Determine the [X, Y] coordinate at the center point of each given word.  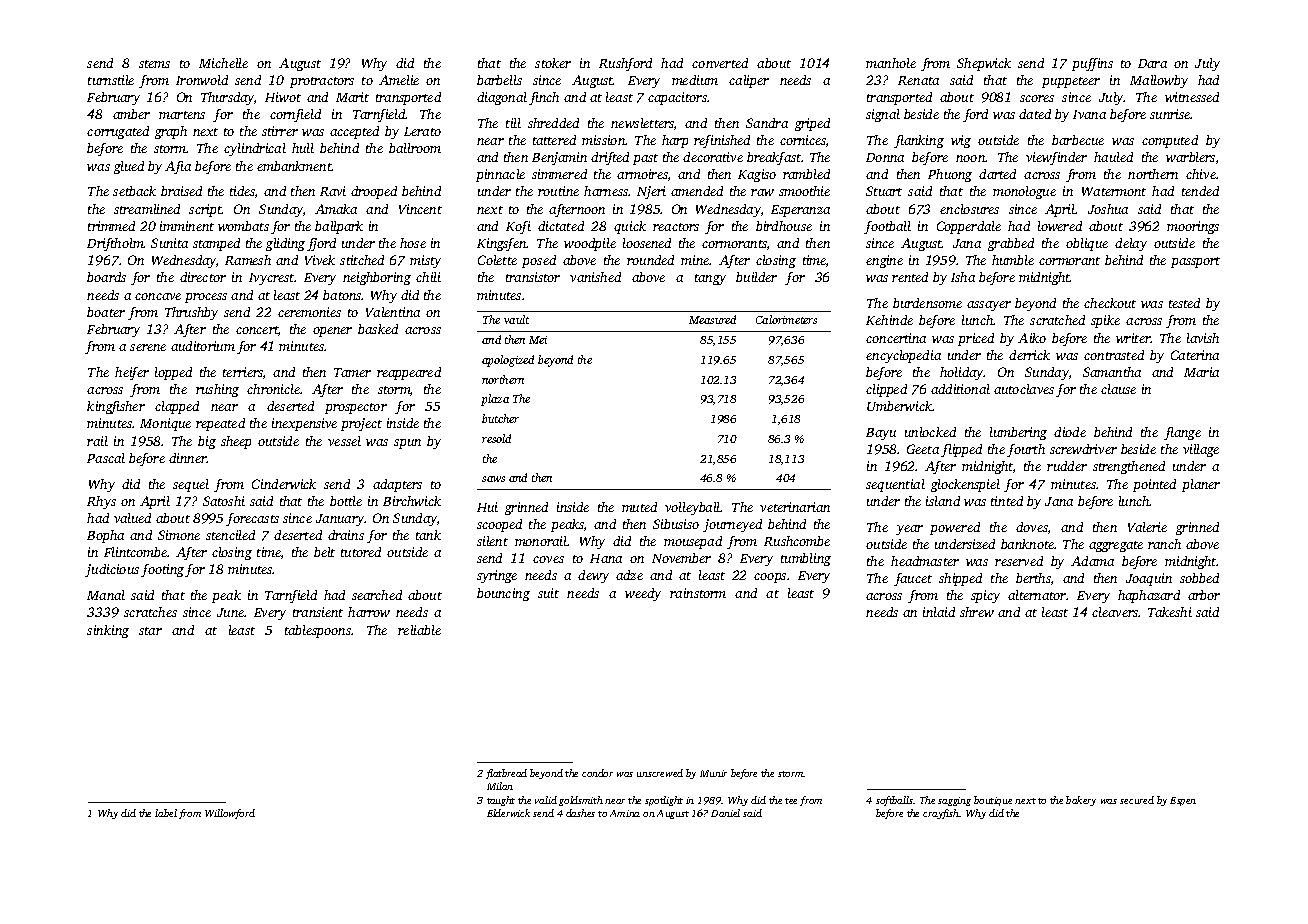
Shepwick [984, 64]
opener [332, 332]
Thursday [228, 98]
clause [1118, 389]
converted [720, 63]
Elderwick [508, 813]
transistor [533, 277]
